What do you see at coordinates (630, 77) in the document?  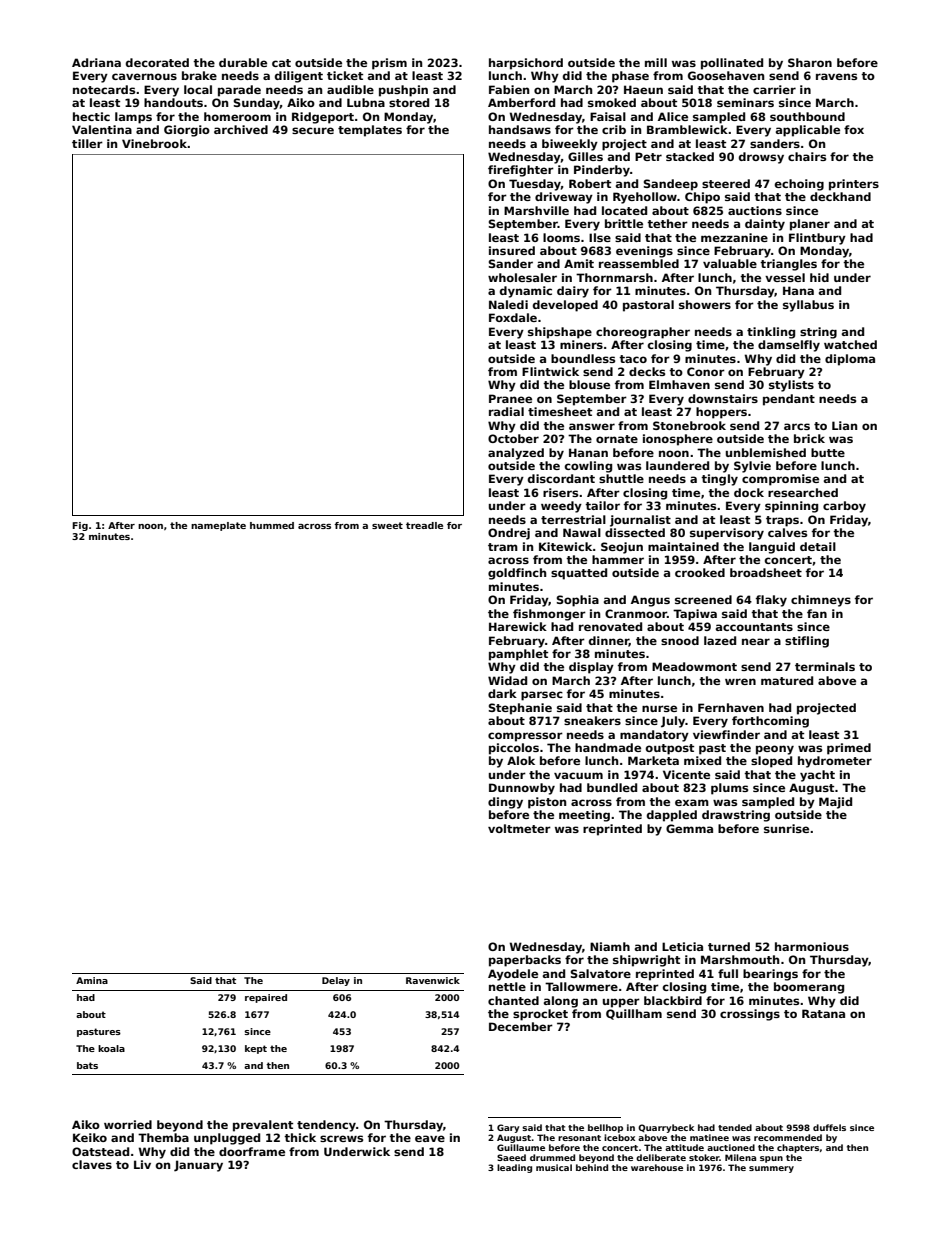 I see `phase` at bounding box center [630, 77].
